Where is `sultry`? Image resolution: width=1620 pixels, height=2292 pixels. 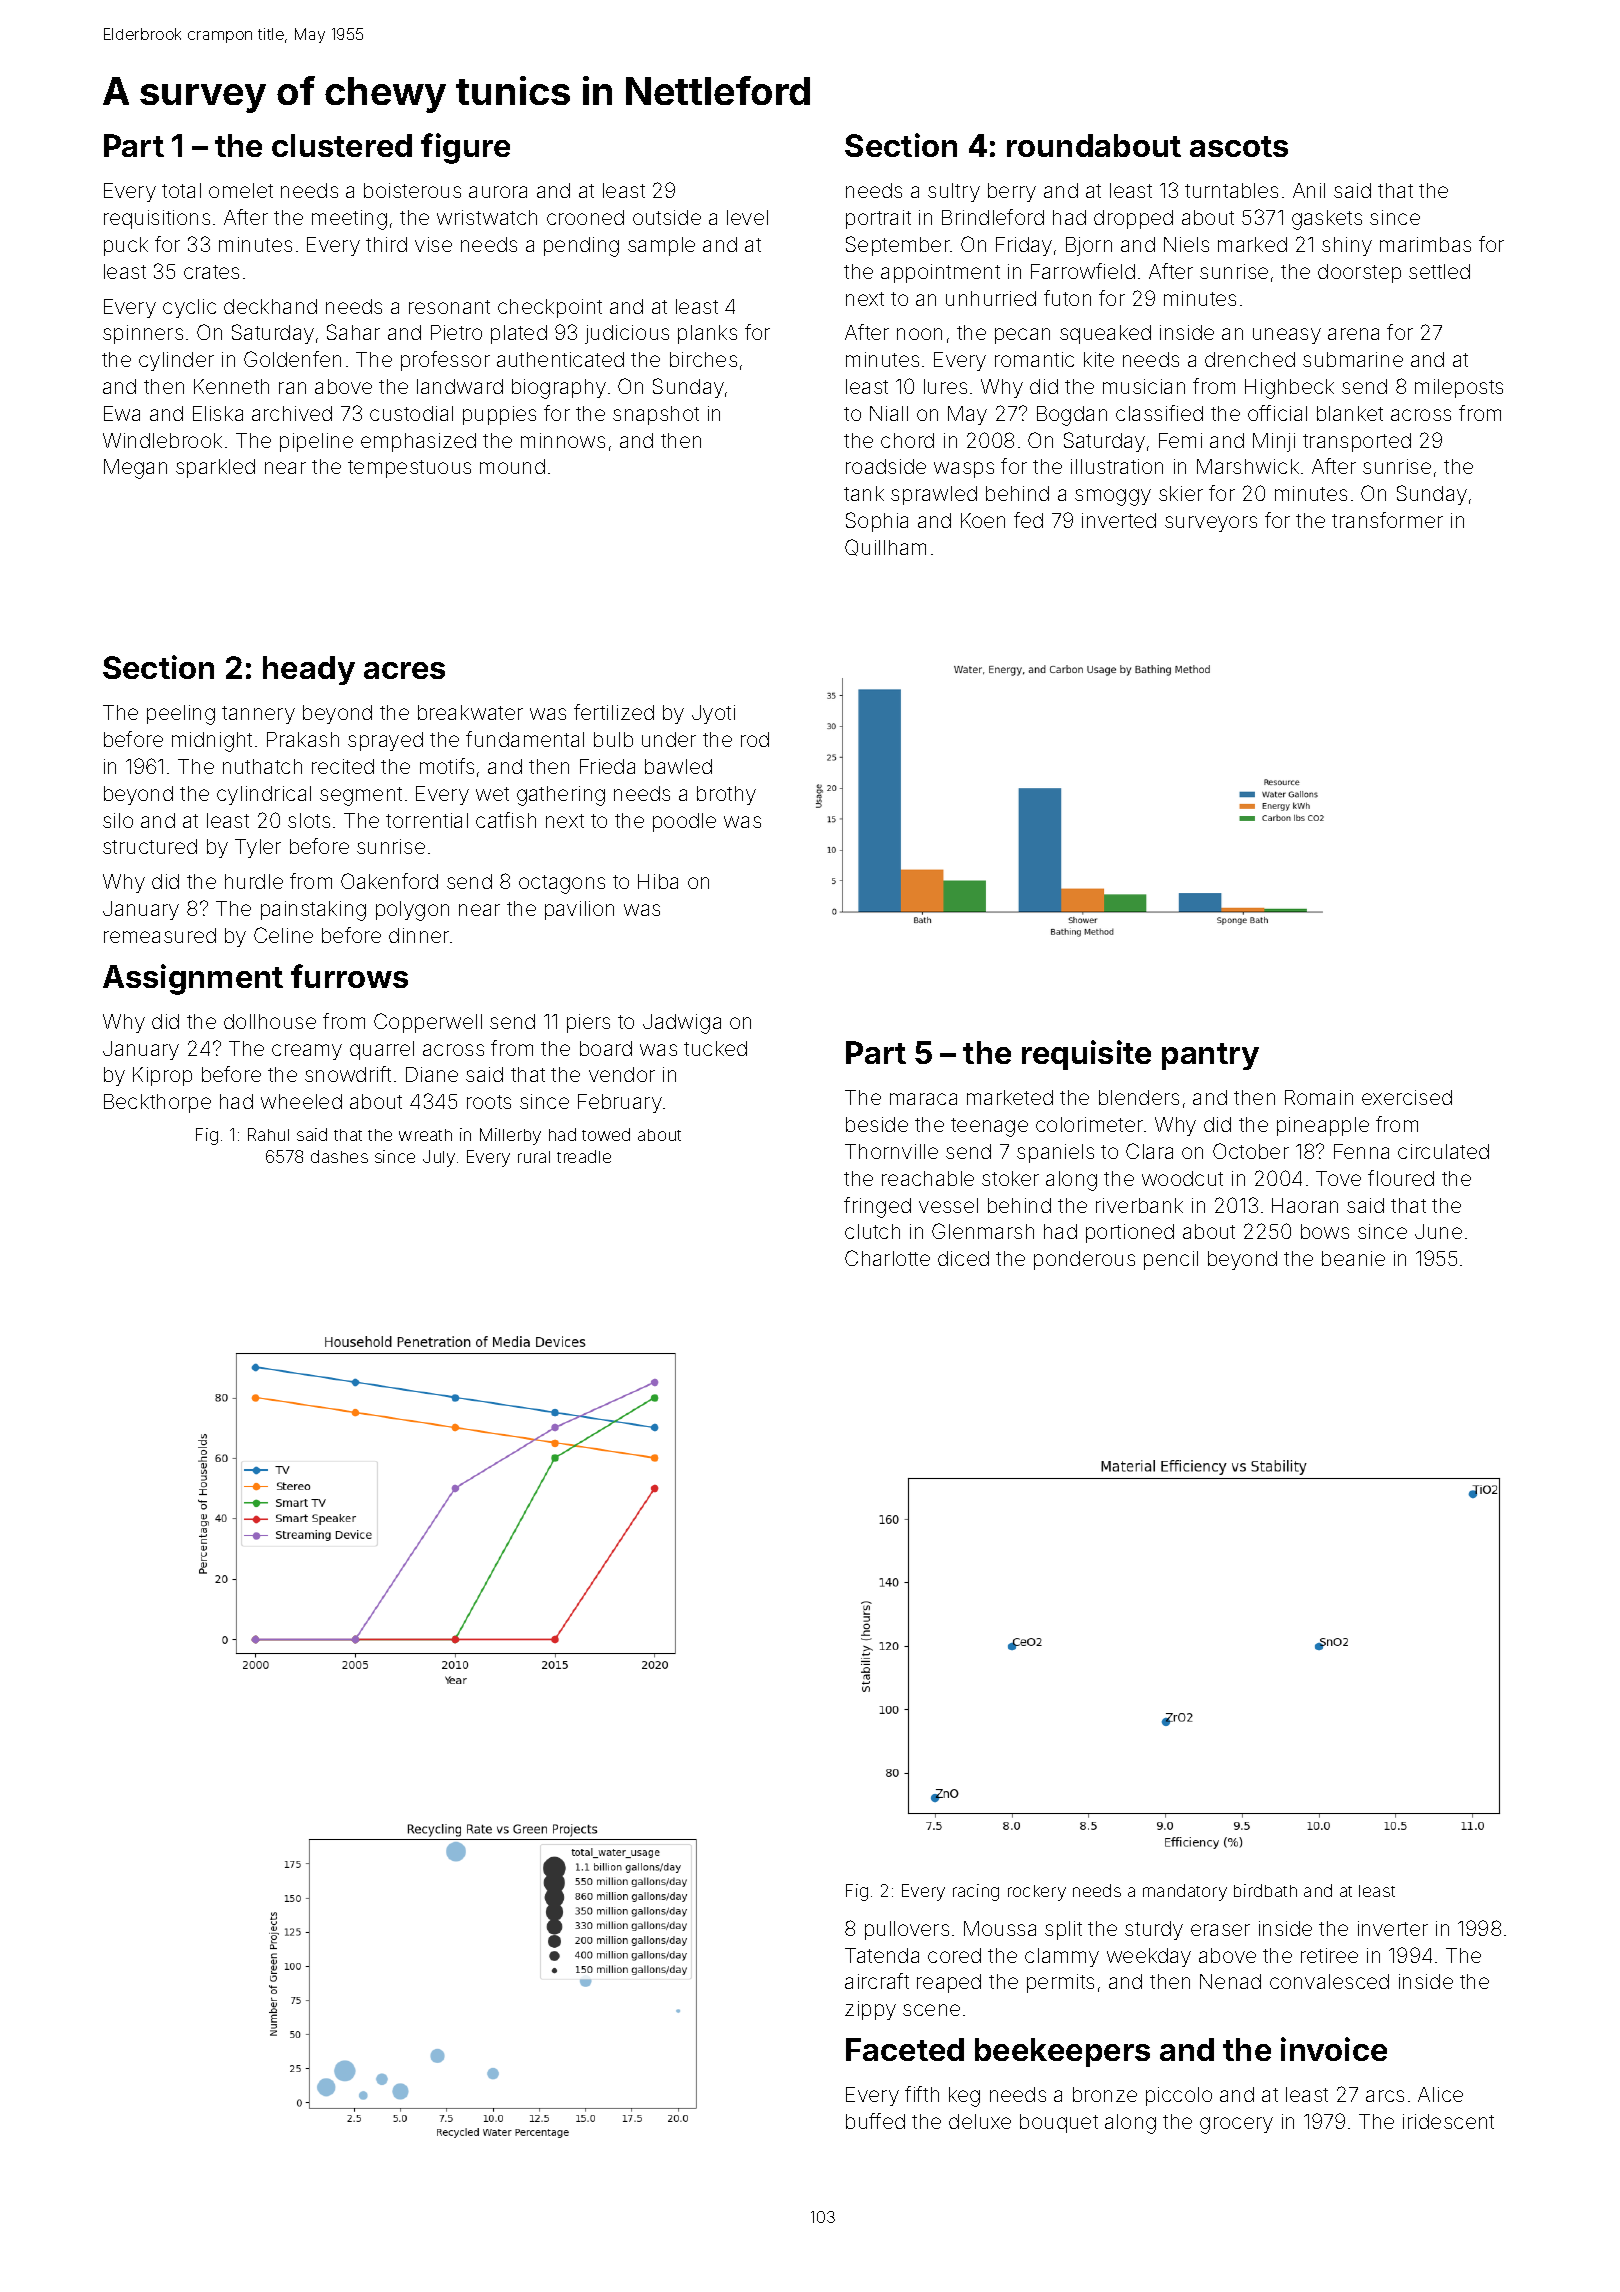 sultry is located at coordinates (954, 192).
